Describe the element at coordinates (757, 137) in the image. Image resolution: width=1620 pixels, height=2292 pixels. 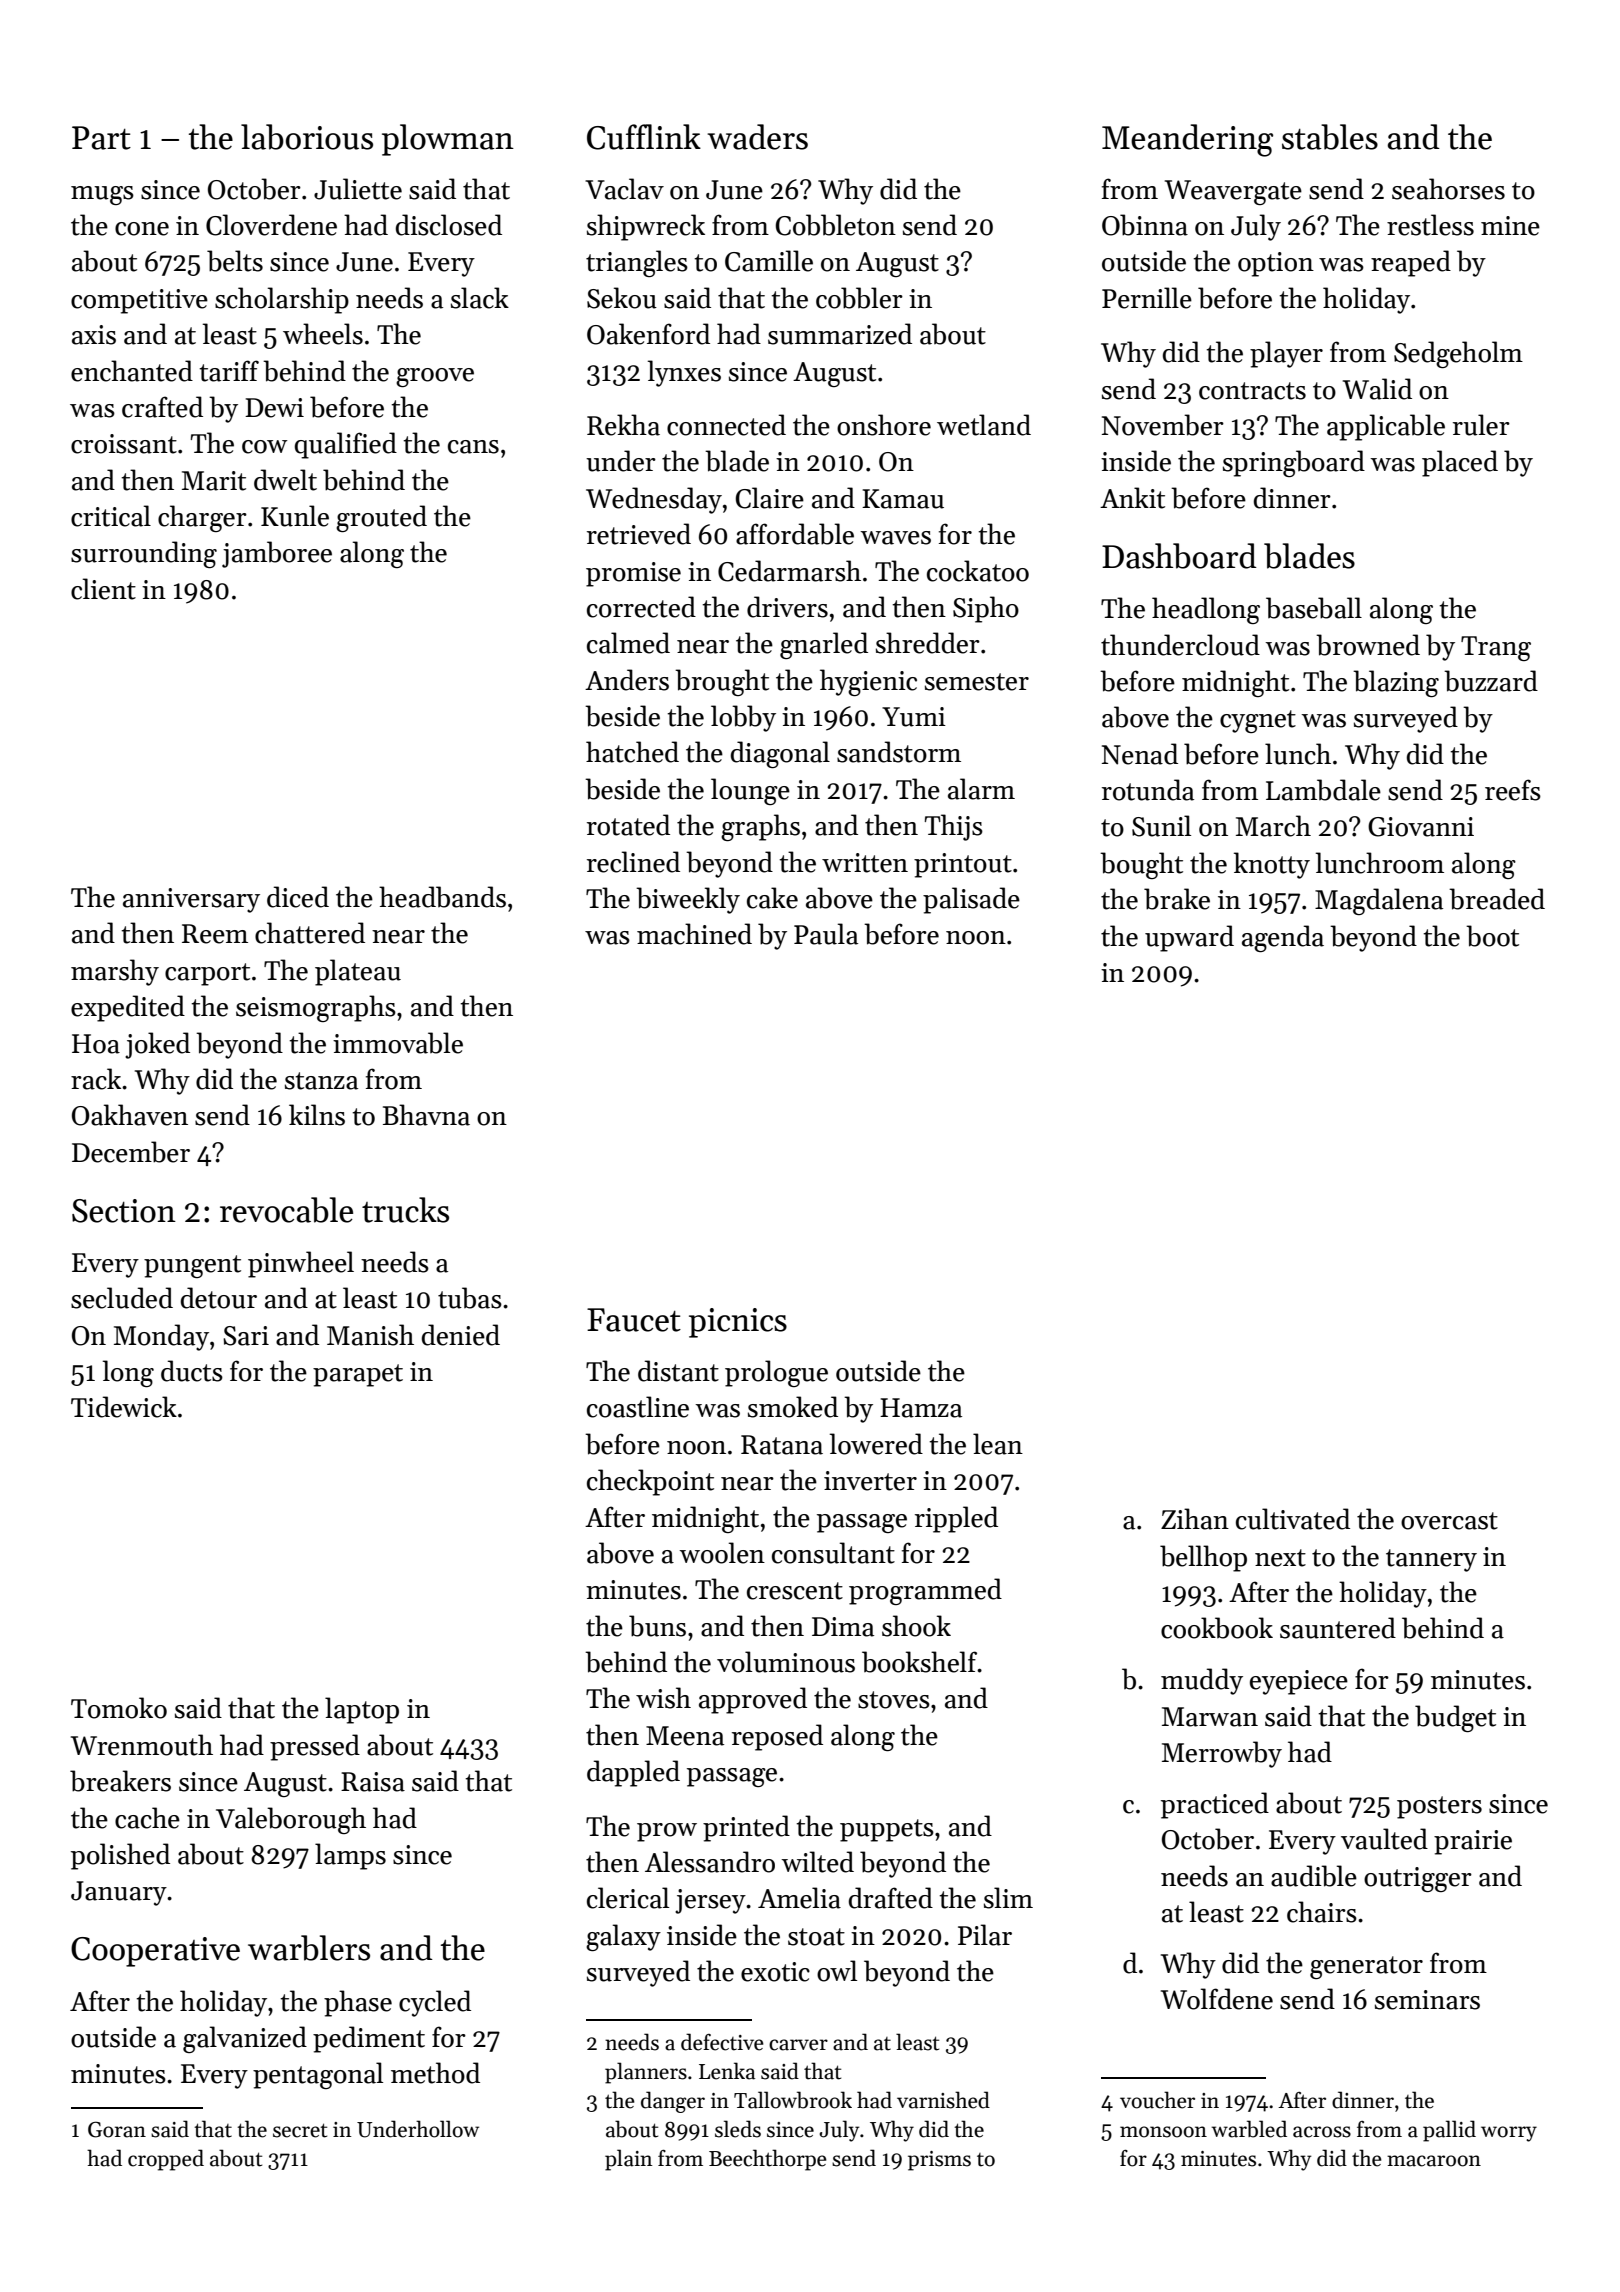
I see `waders` at that location.
